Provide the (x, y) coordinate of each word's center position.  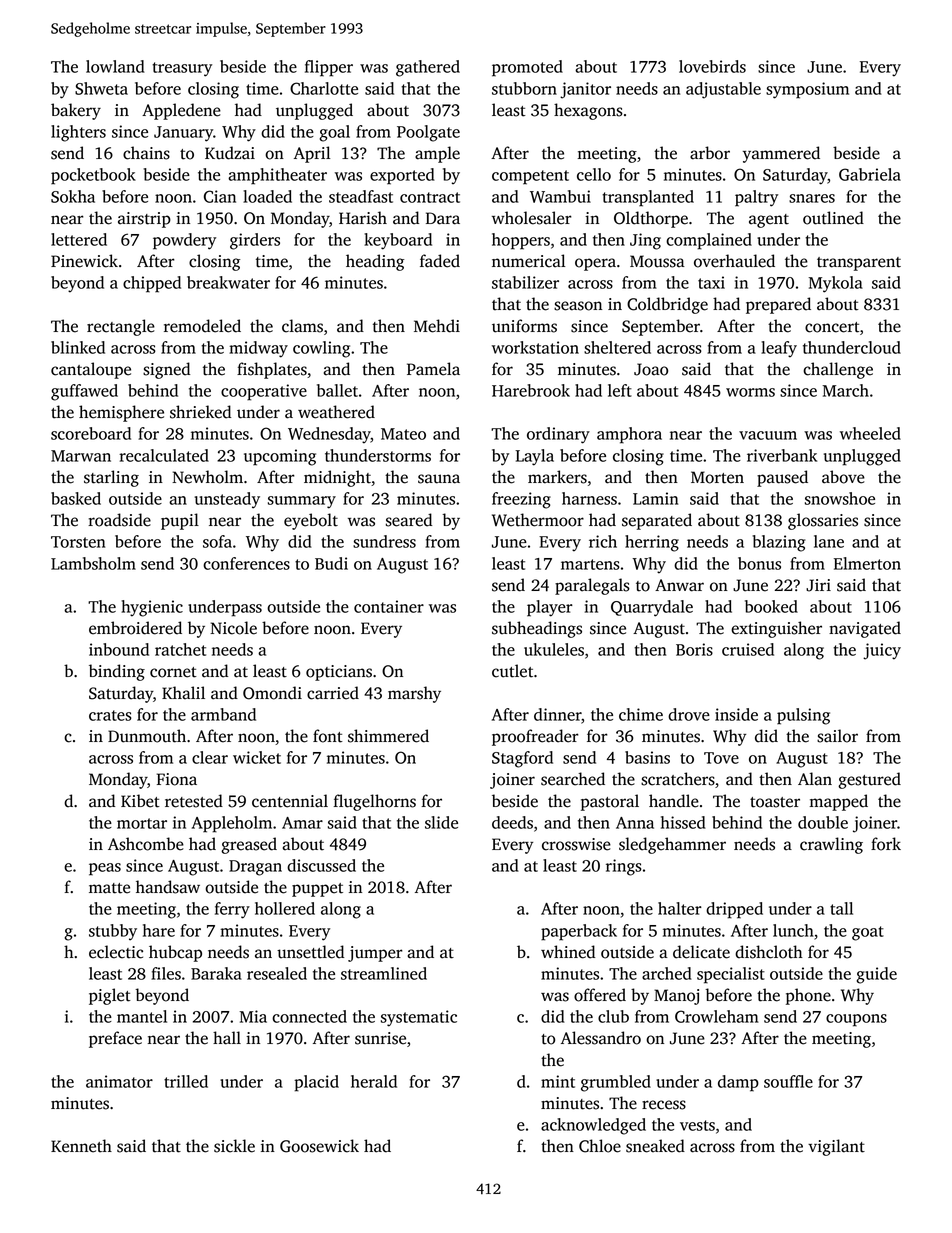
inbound (119, 649)
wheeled (870, 433)
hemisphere (121, 413)
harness (589, 498)
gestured (869, 780)
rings (624, 867)
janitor (585, 90)
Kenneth (81, 1146)
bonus (759, 563)
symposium (807, 90)
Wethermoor (538, 520)
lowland (115, 66)
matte (109, 888)
